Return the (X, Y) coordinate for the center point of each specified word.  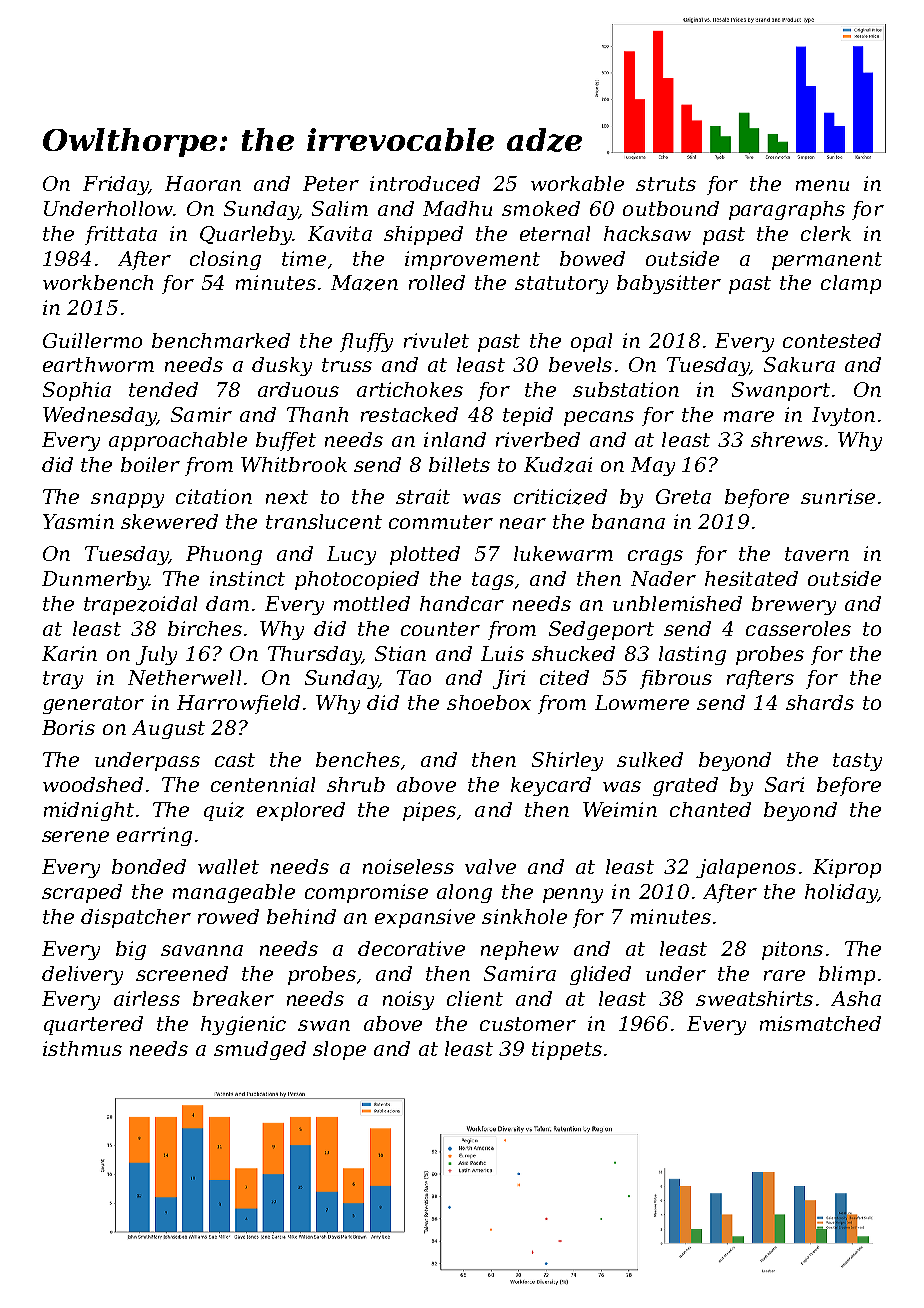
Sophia (77, 391)
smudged (260, 1050)
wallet (228, 866)
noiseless (408, 866)
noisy (408, 1000)
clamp (851, 284)
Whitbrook (294, 464)
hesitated (751, 578)
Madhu (457, 208)
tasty (857, 762)
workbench (98, 282)
